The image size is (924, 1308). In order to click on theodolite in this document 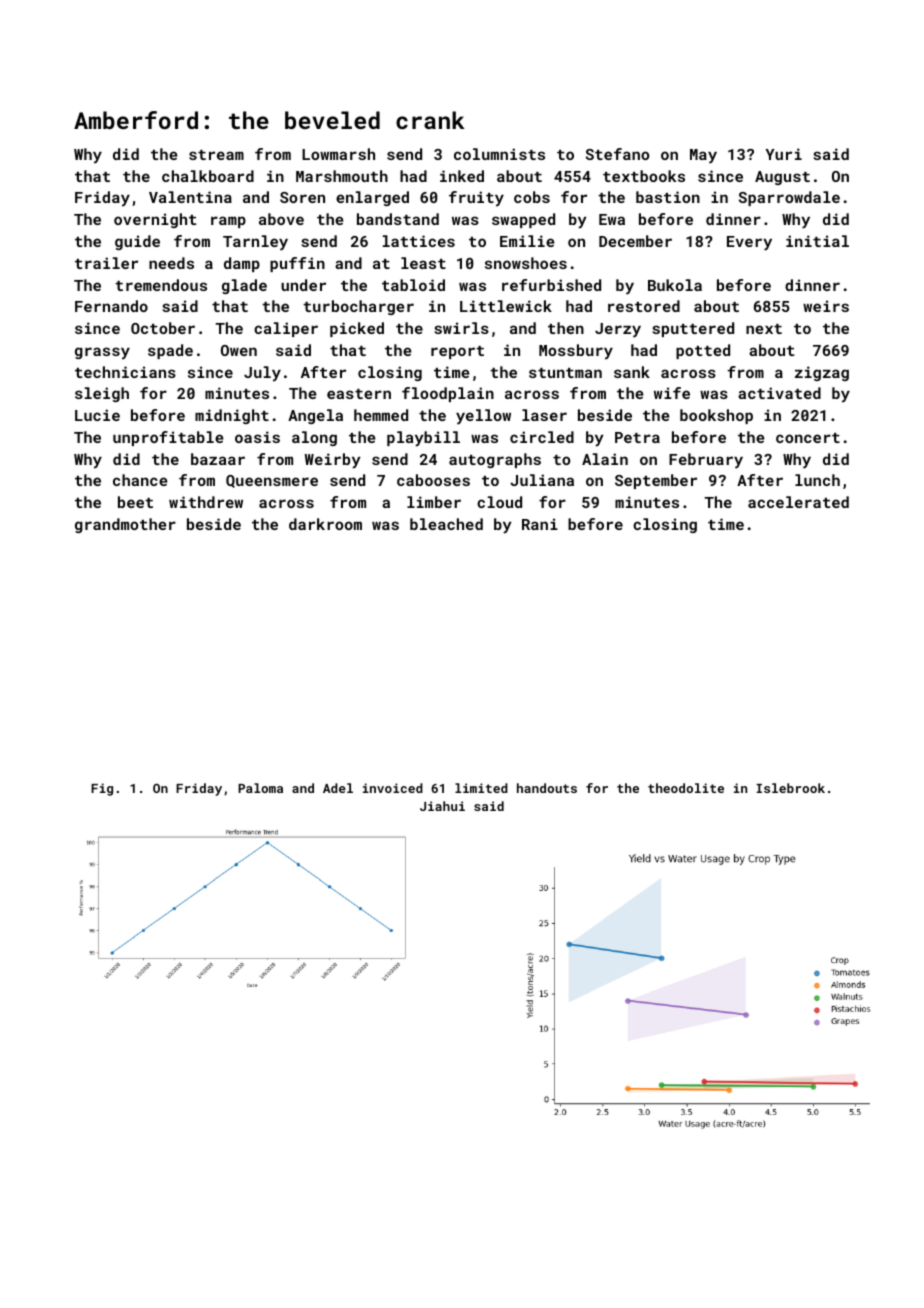, I will do `click(686, 788)`.
